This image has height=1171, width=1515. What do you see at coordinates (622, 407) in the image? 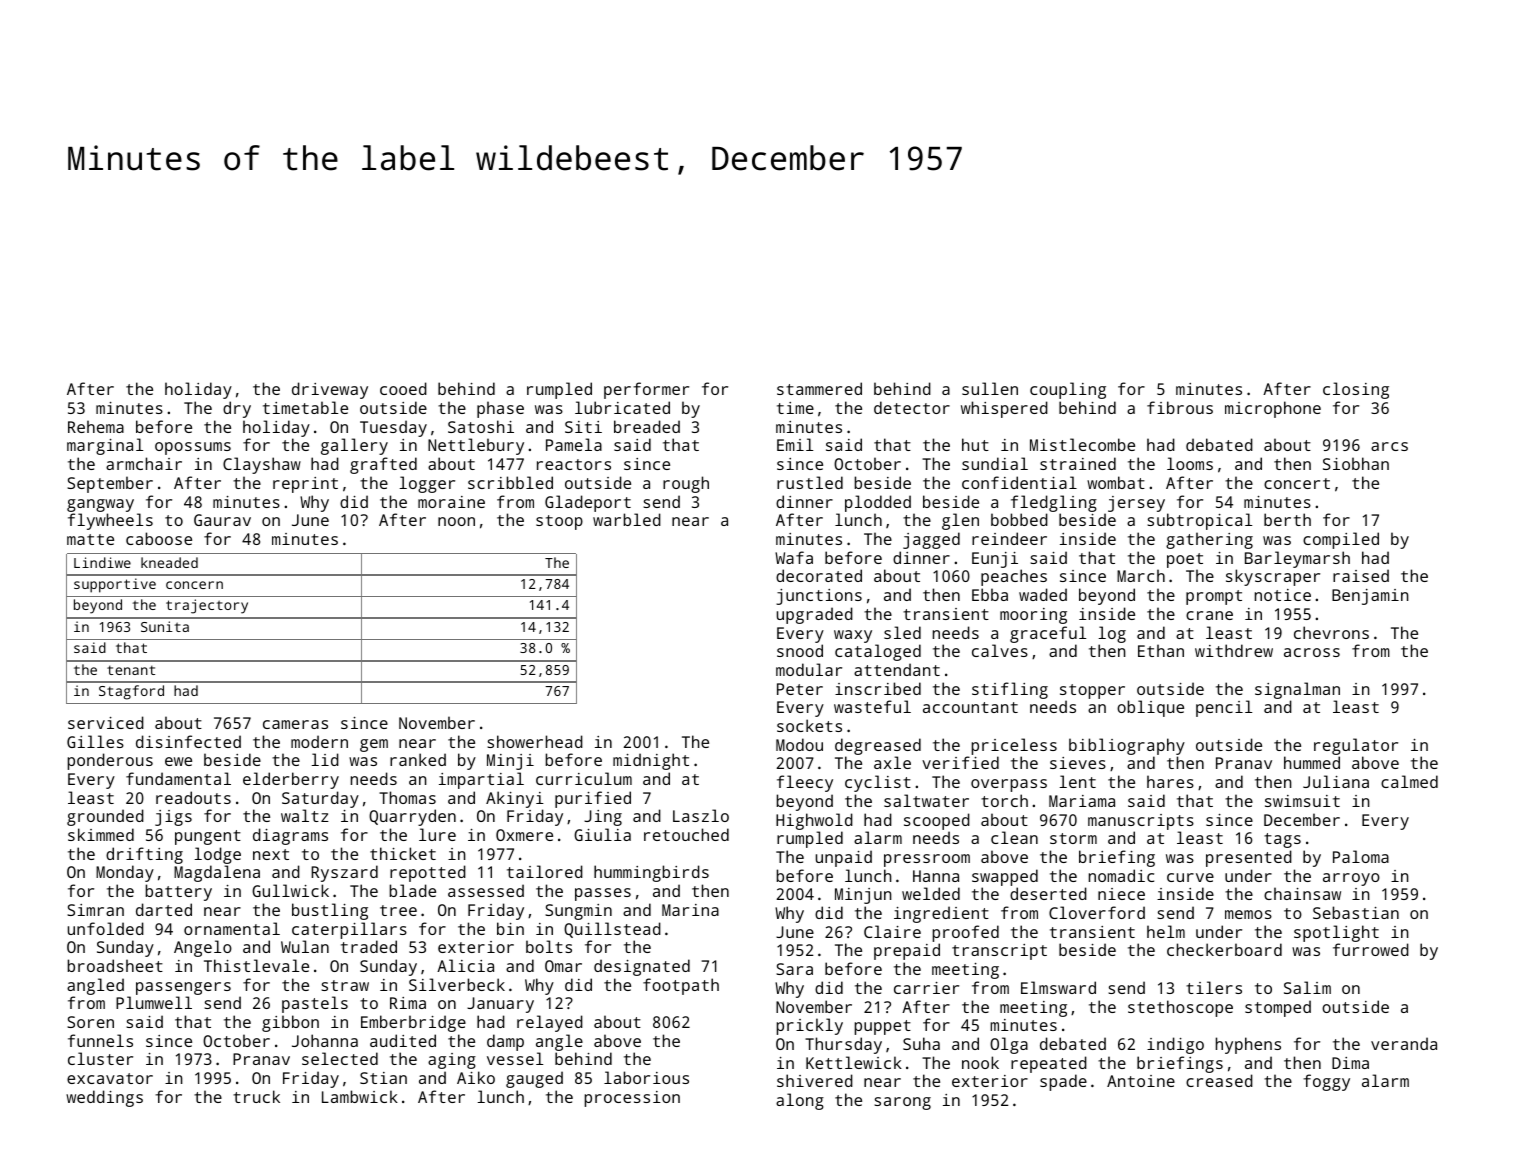
I see `lubricated` at bounding box center [622, 407].
